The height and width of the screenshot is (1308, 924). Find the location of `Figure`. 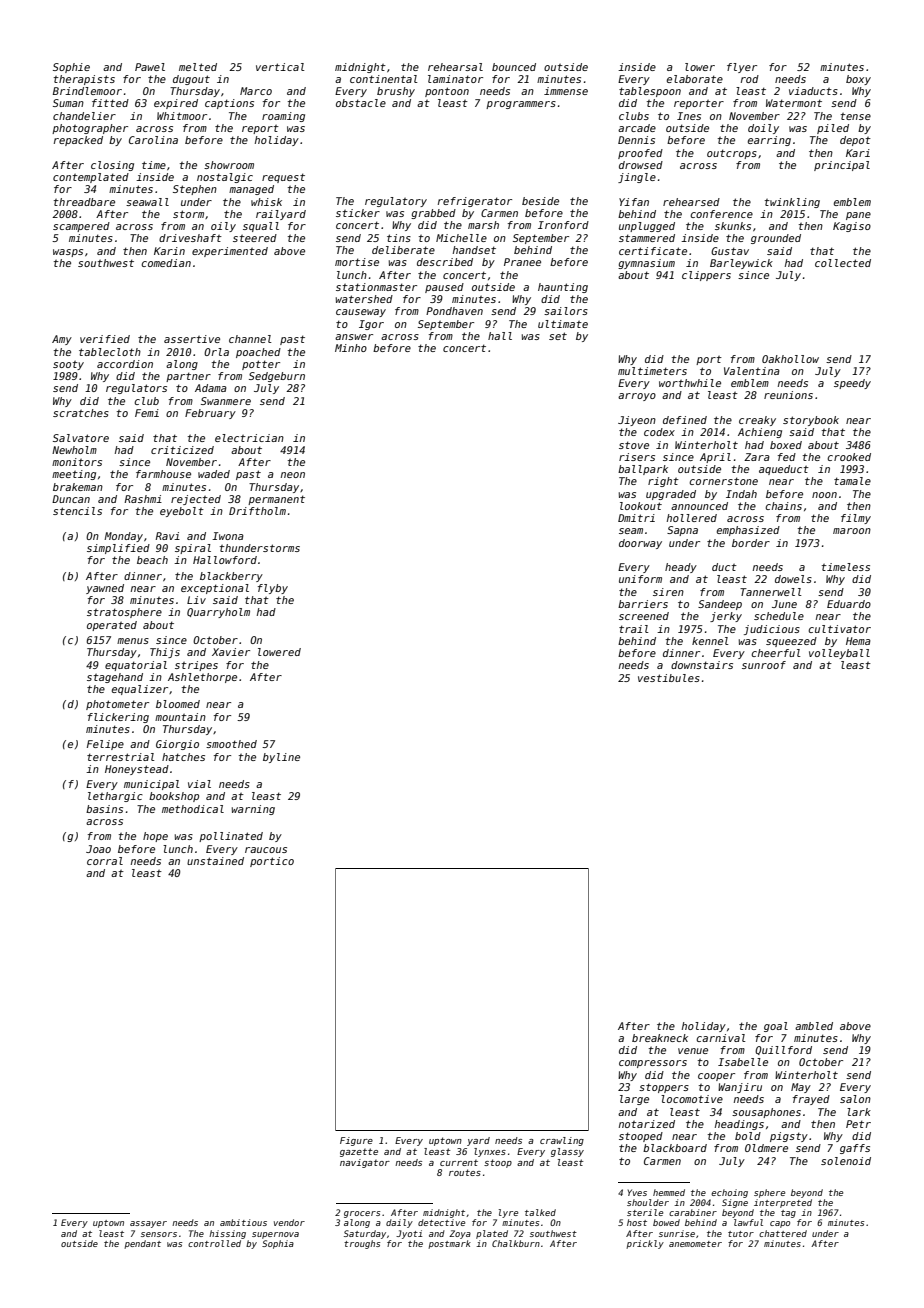

Figure is located at coordinates (356, 1141).
